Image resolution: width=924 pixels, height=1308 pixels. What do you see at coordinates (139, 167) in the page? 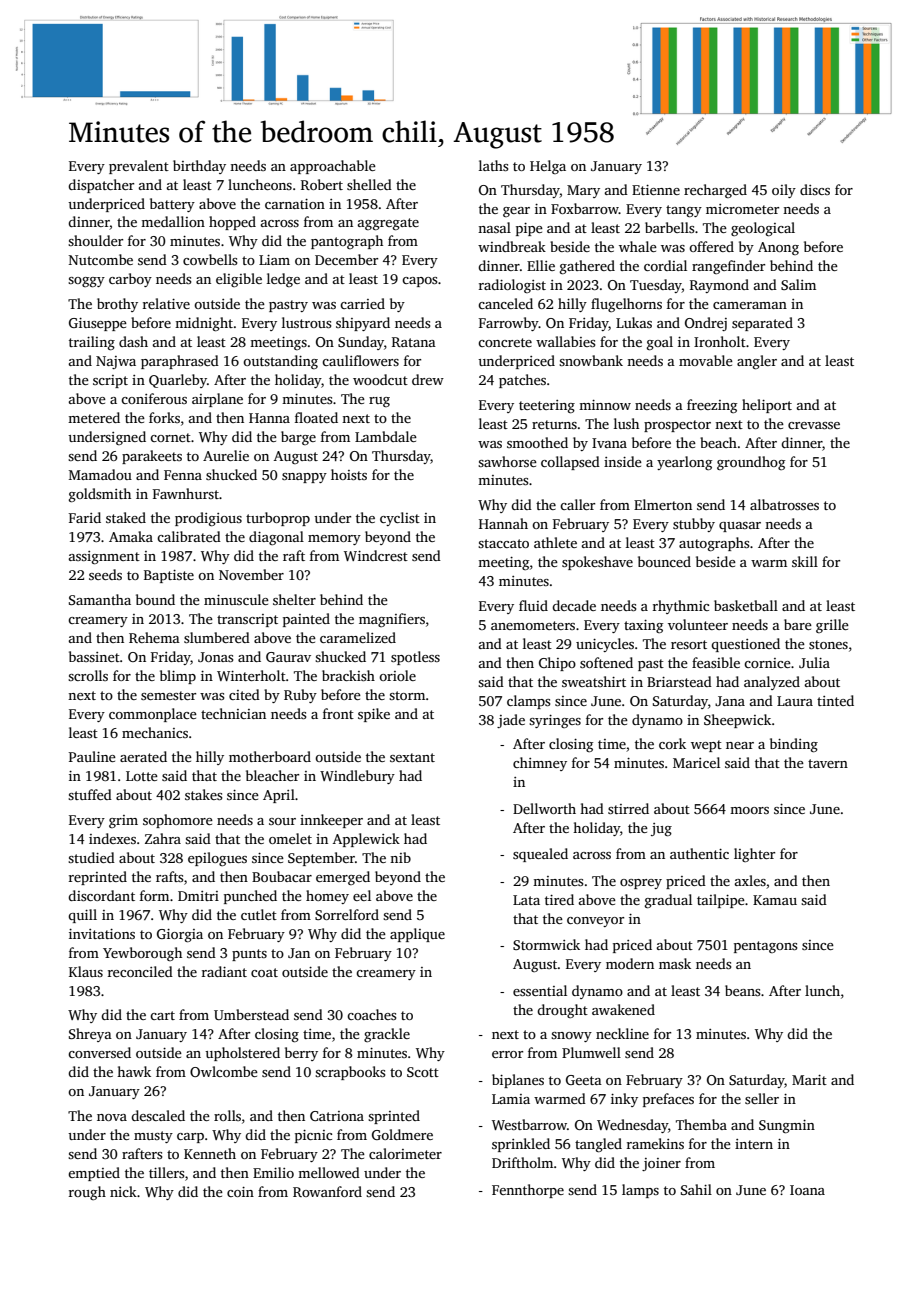
I see `prevalent` at bounding box center [139, 167].
